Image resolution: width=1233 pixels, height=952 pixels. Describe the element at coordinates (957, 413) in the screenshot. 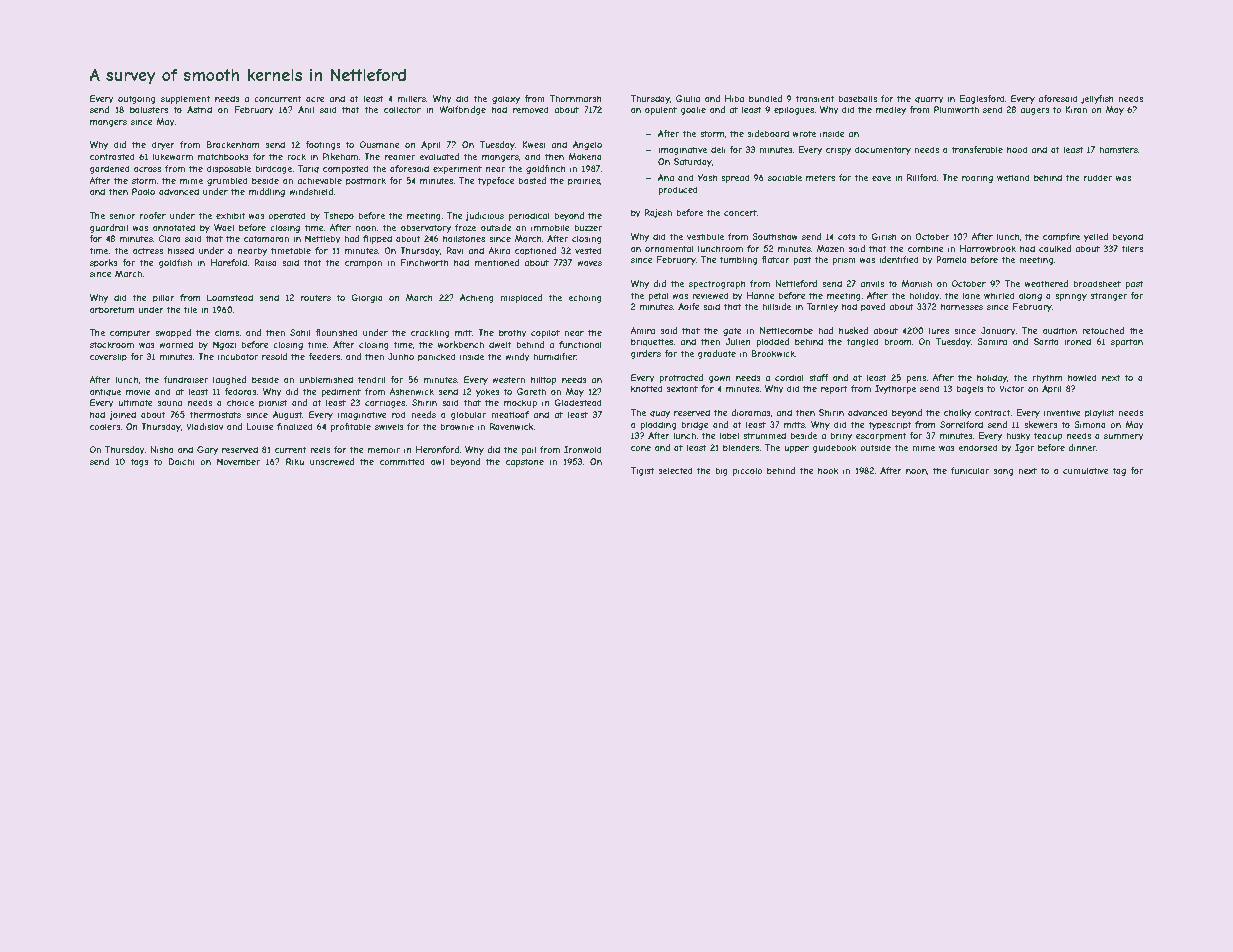

I see `chalky` at that location.
